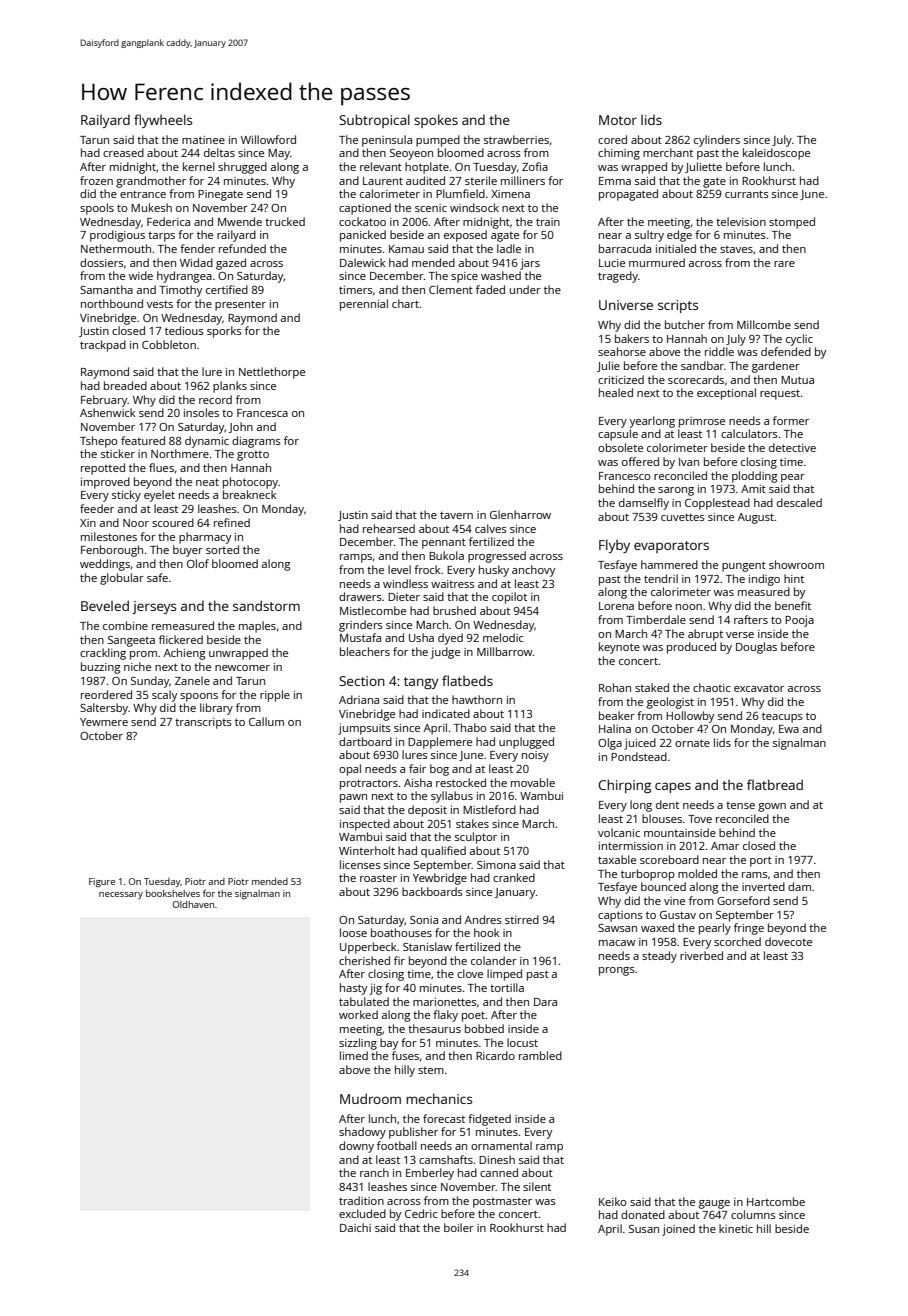 This screenshot has height=1316, width=908. What do you see at coordinates (365, 741) in the screenshot?
I see `dartboard` at bounding box center [365, 741].
